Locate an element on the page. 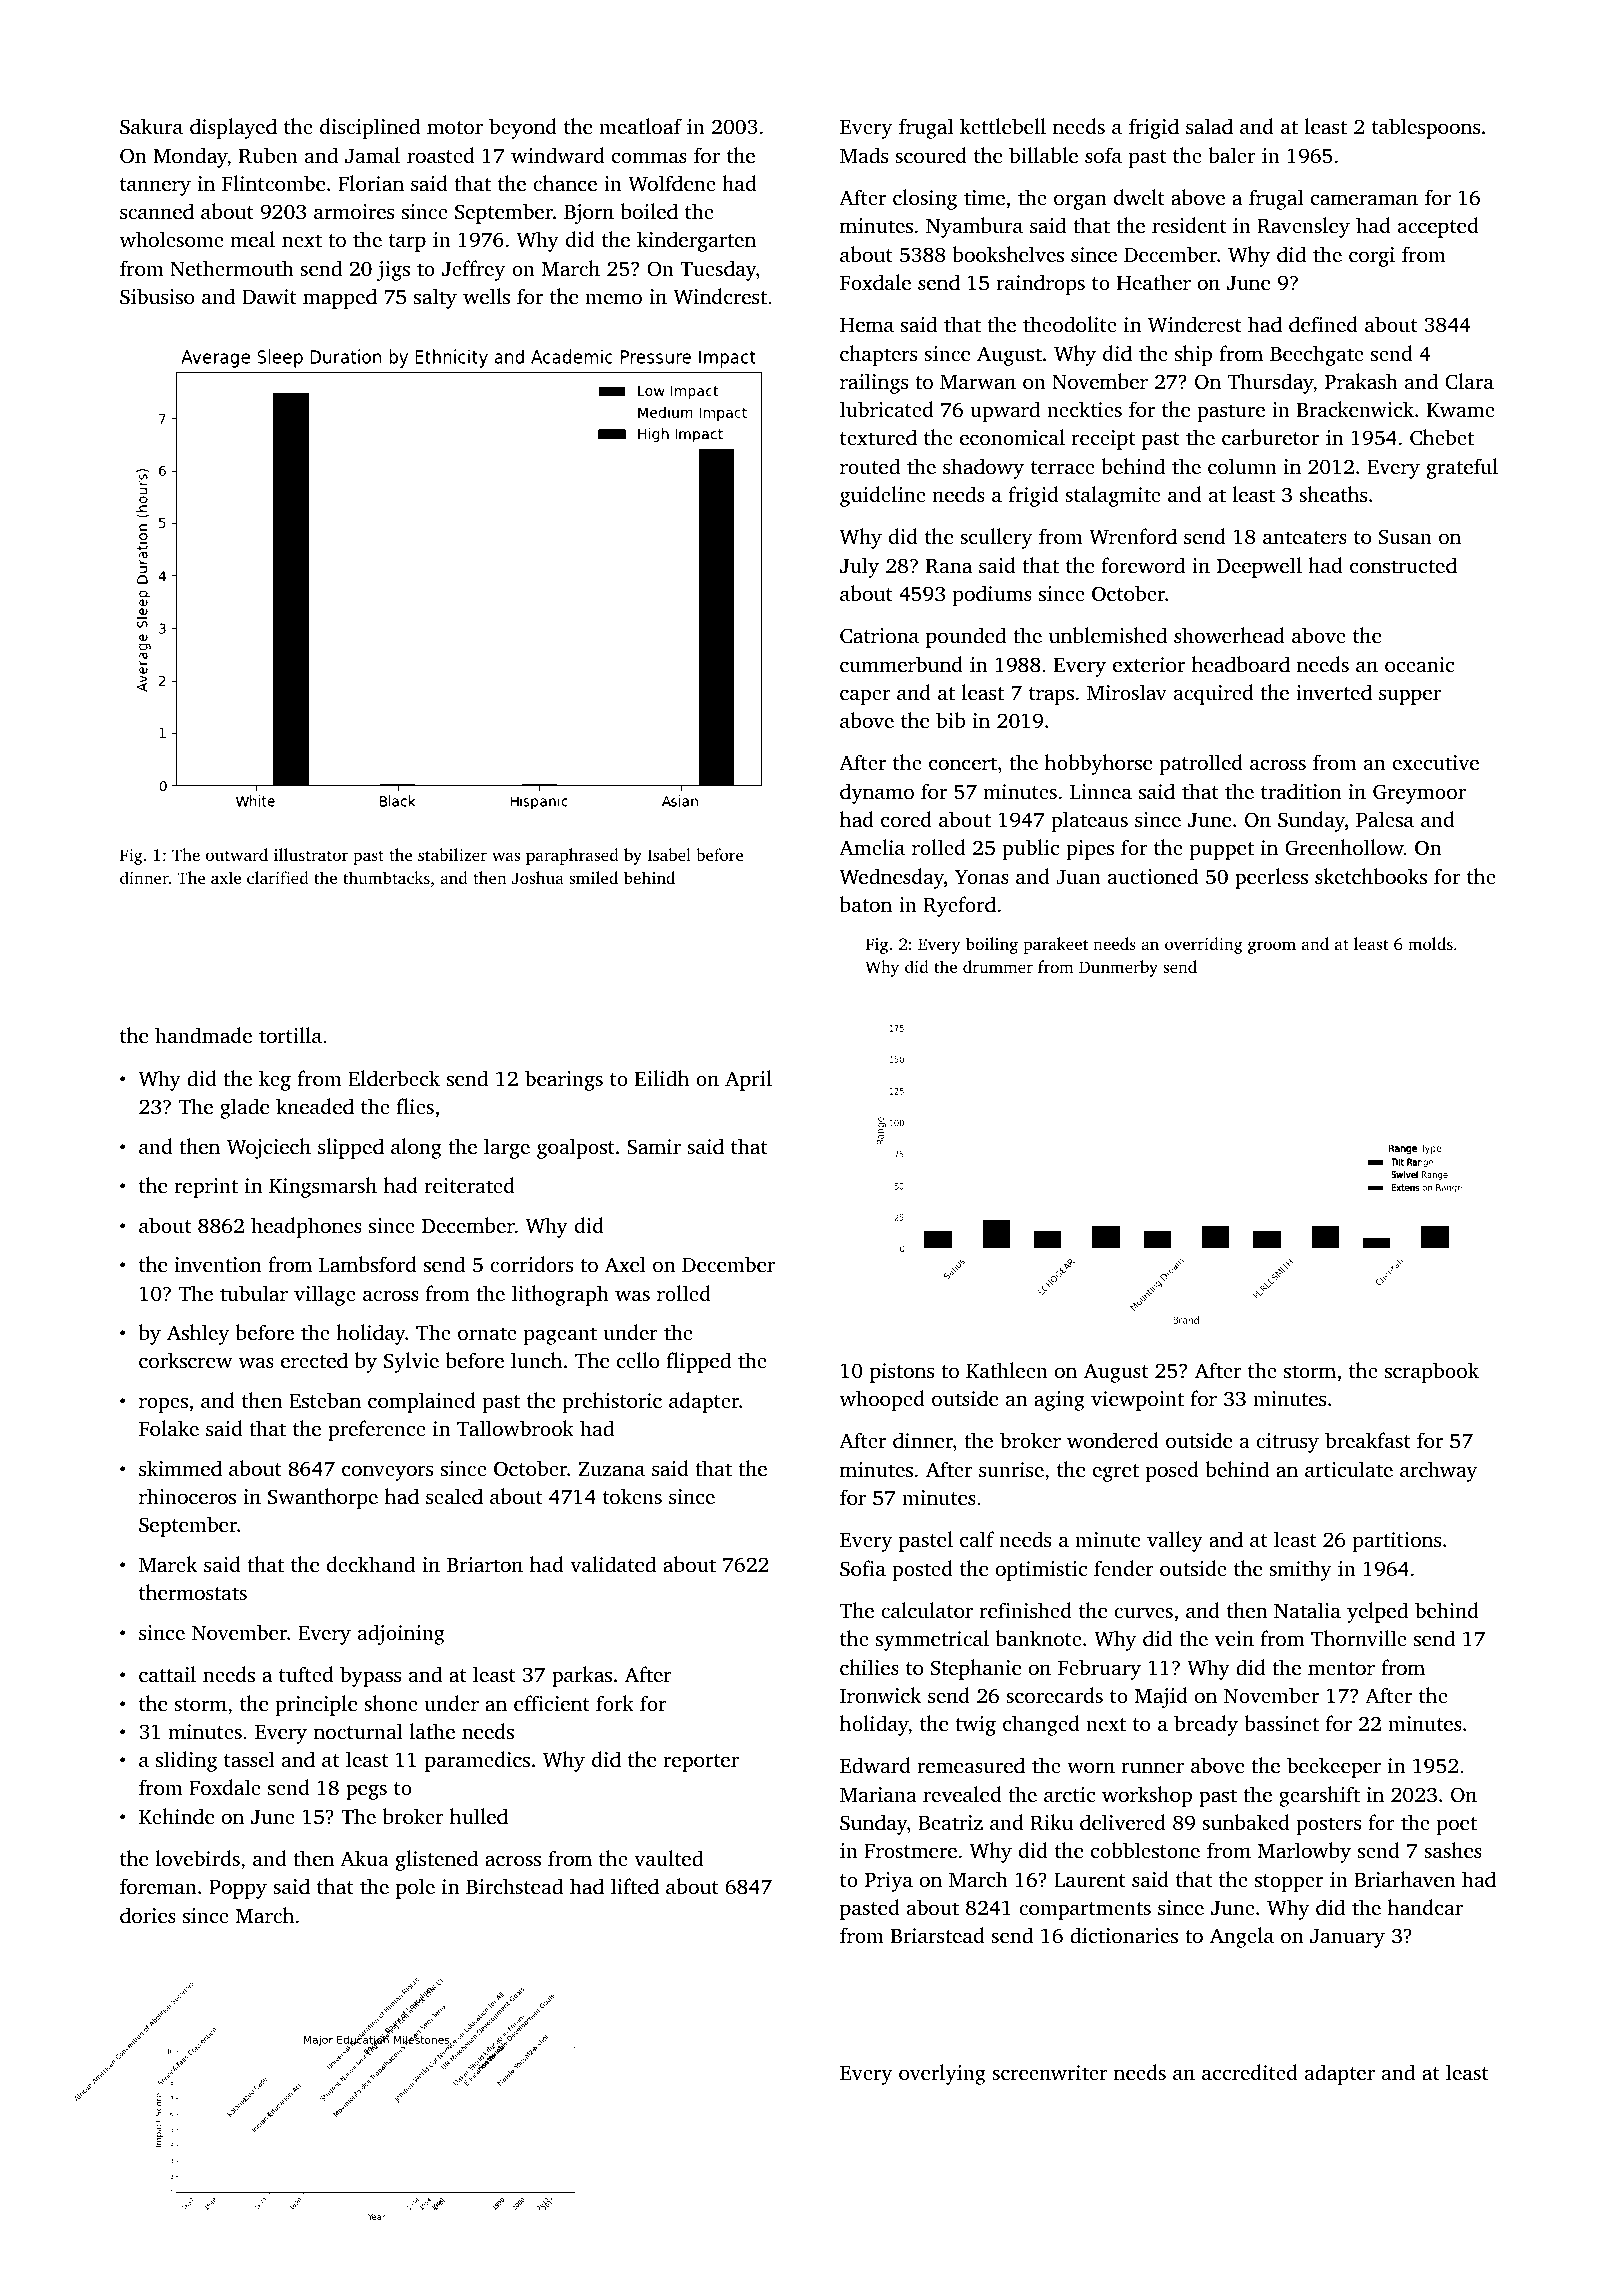  Dunmerby is located at coordinates (1118, 968).
